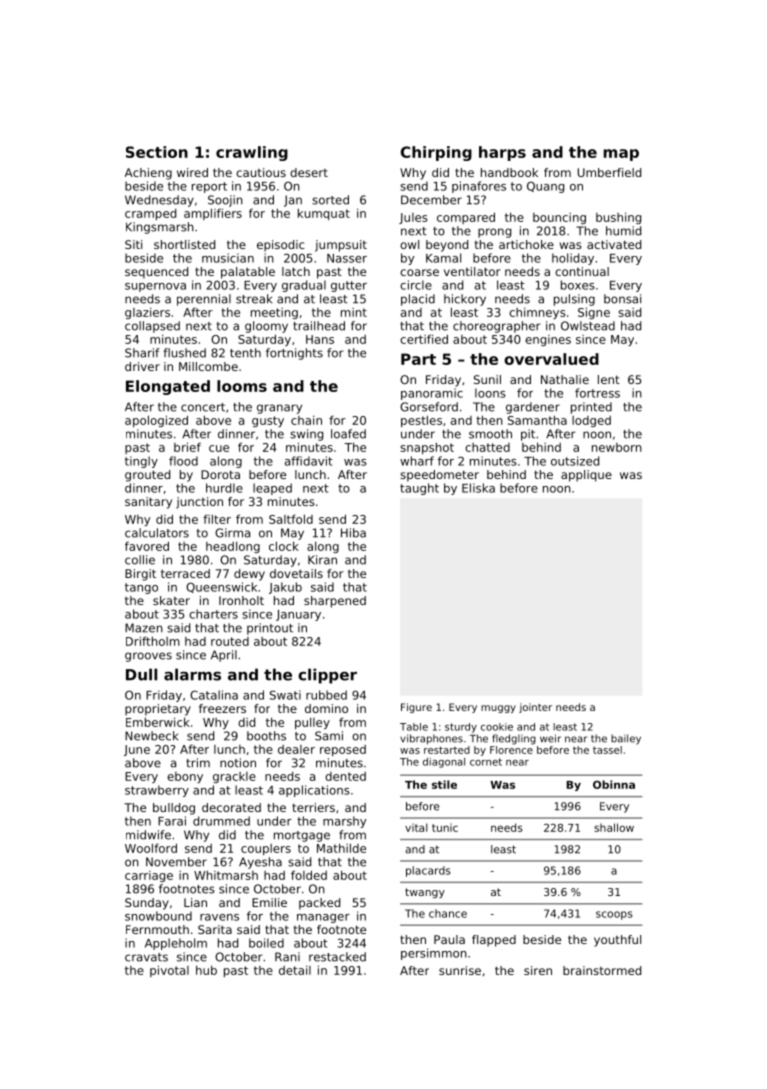 The image size is (767, 1089). I want to click on stile, so click(444, 784).
